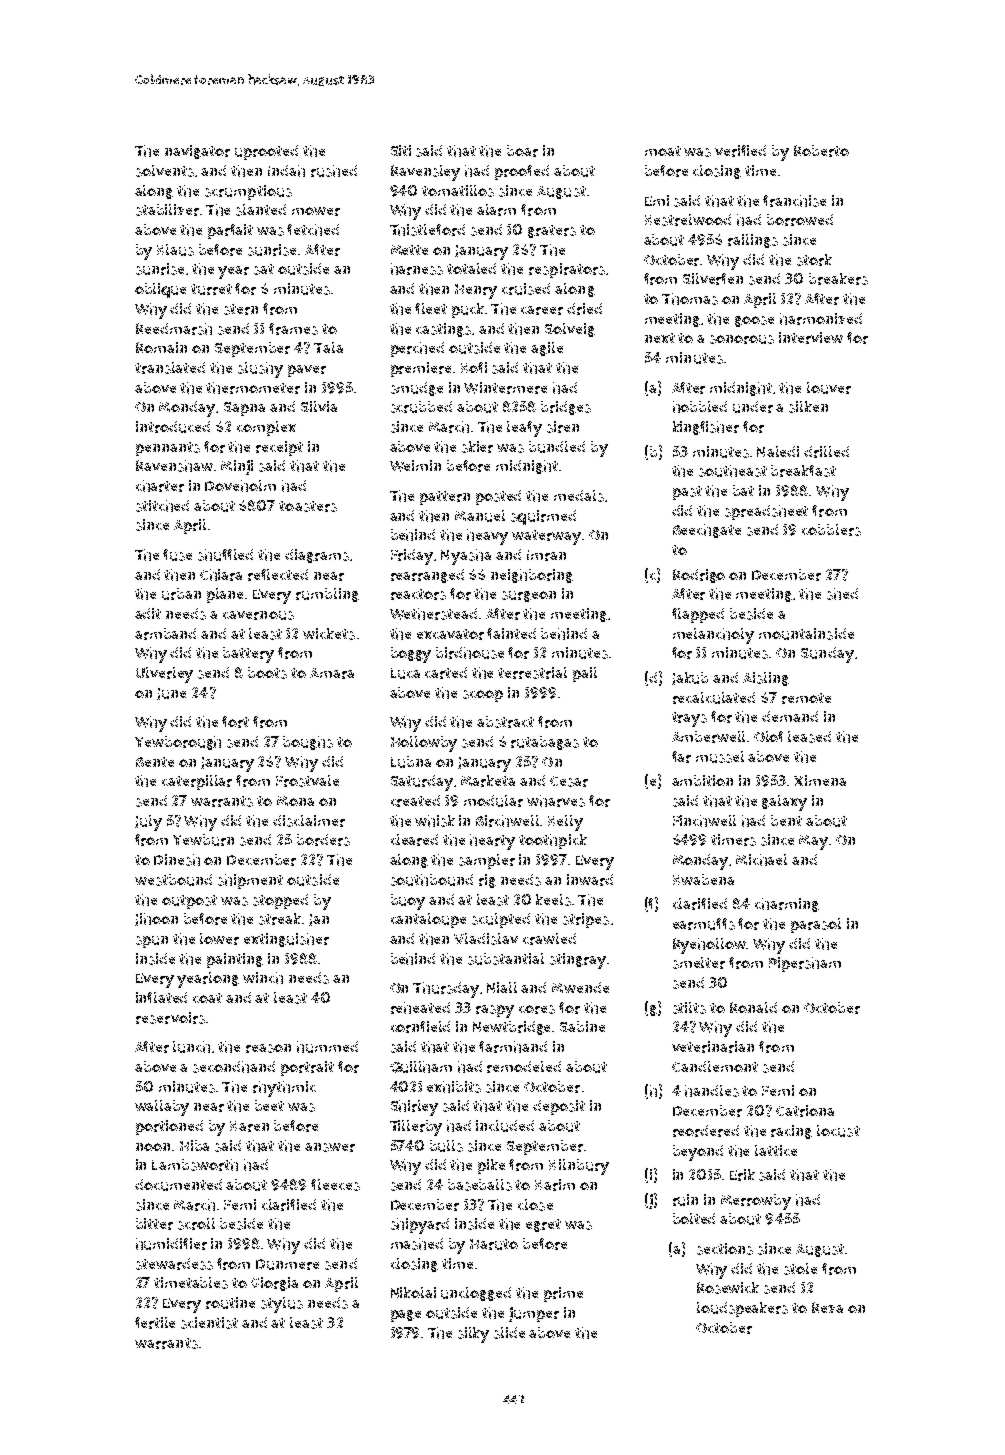  I want to click on lunch, so click(191, 1047).
